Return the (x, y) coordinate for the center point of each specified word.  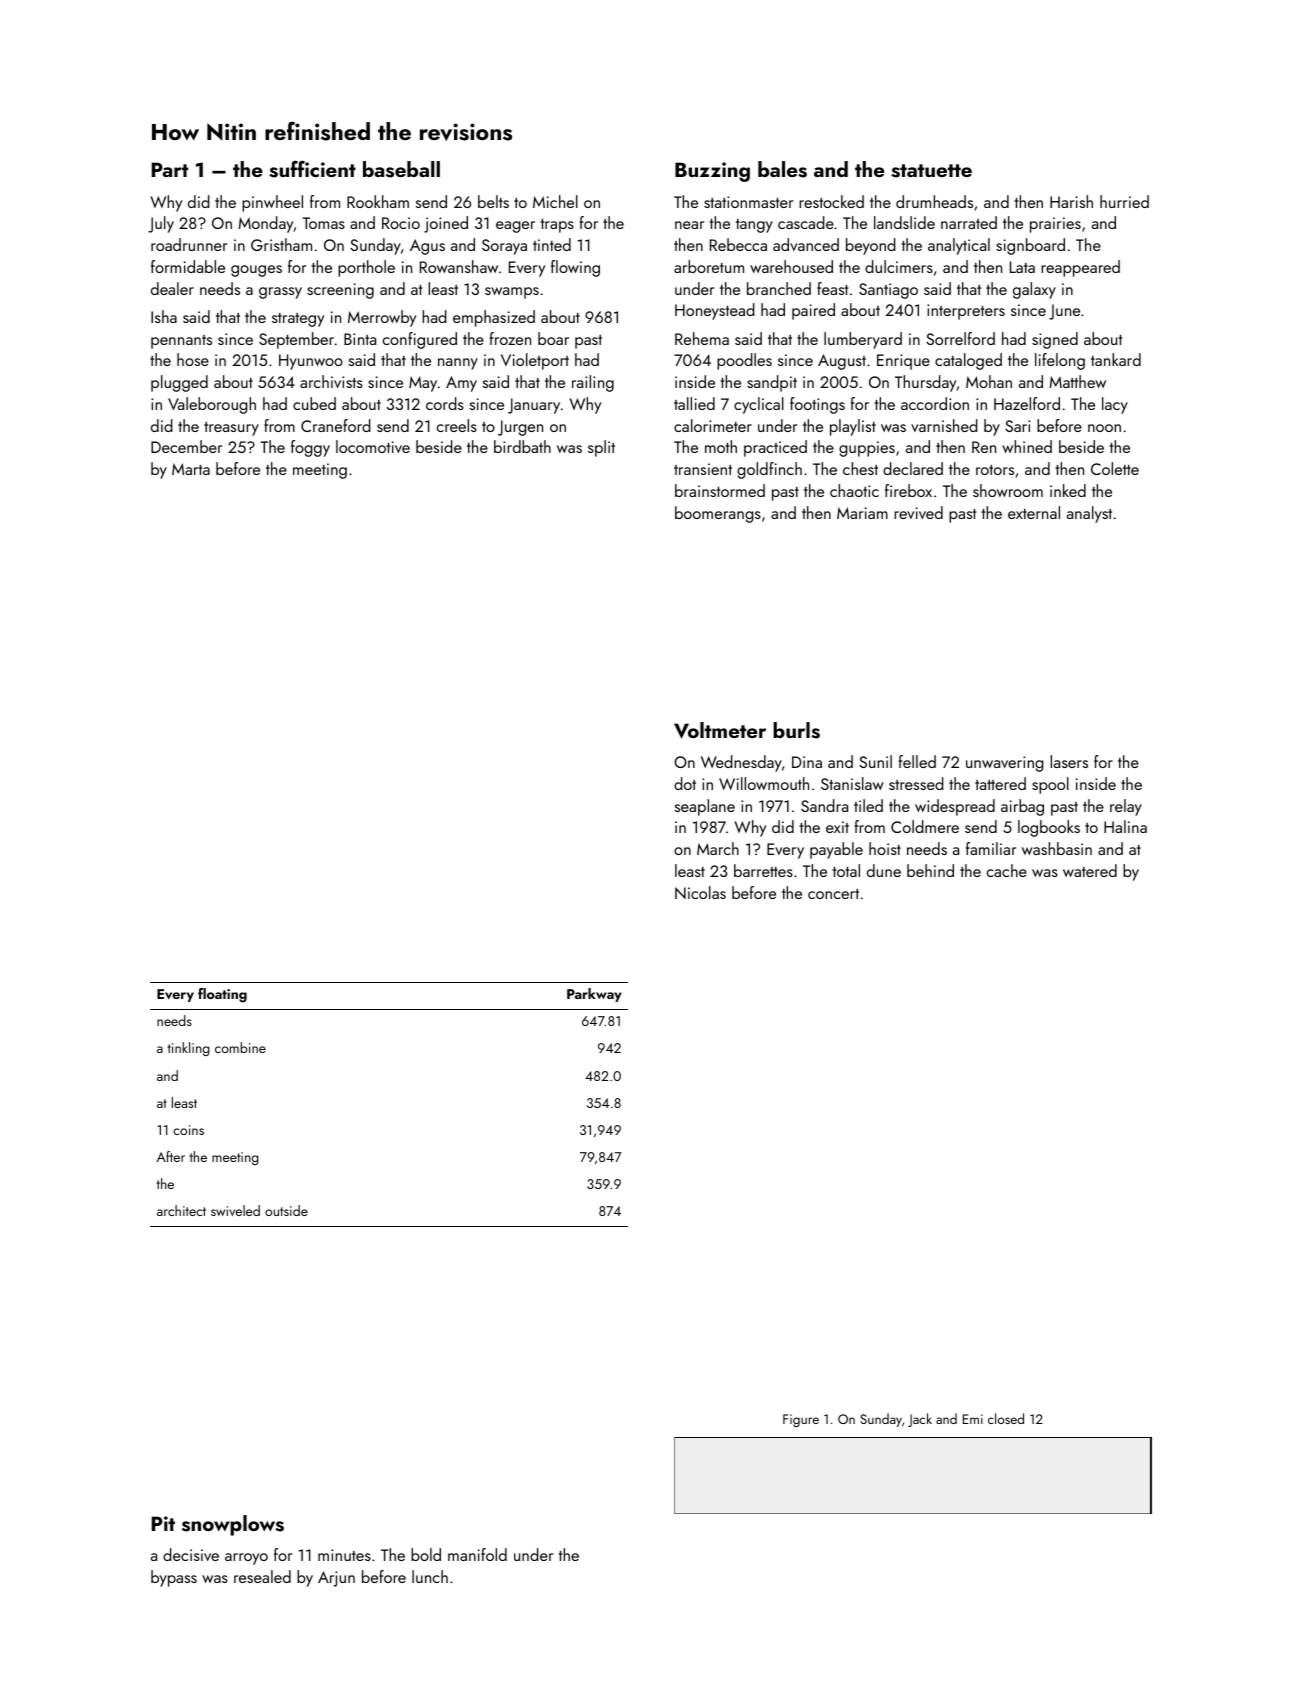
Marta (191, 469)
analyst (1089, 514)
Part (170, 169)
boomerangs (718, 514)
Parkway (594, 995)
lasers (1069, 761)
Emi (973, 1419)
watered (1090, 870)
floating (222, 995)
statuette (931, 171)
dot (685, 783)
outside (286, 1210)
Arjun (336, 1579)
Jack (920, 1420)
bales (782, 169)
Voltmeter (720, 730)
